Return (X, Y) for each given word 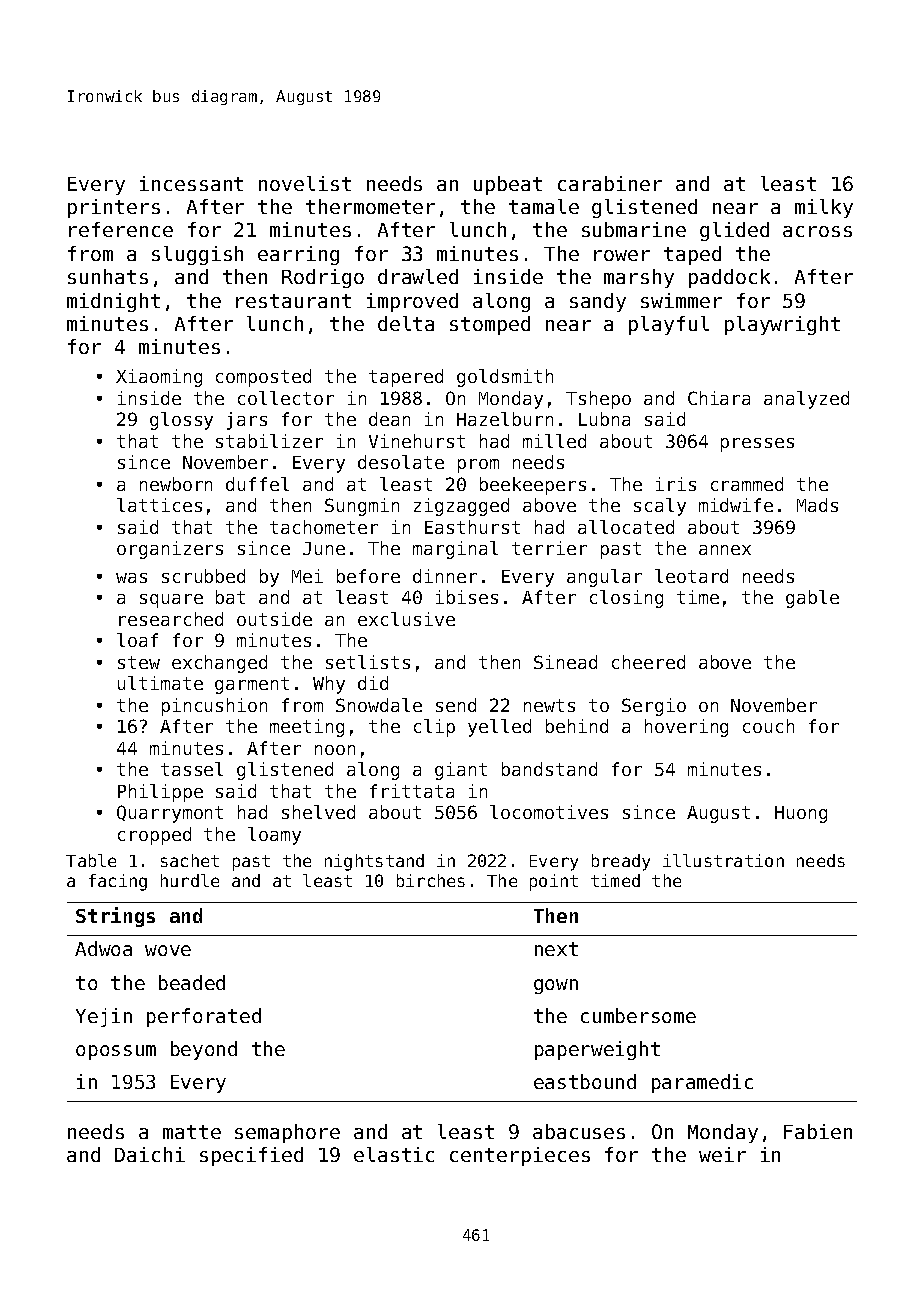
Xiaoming (159, 378)
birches (431, 880)
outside (274, 619)
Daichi (150, 1154)
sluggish (197, 255)
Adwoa (103, 948)
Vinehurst (417, 441)
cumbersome (638, 1015)
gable (812, 599)
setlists (368, 662)
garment (252, 685)
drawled (418, 276)
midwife (736, 505)
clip (434, 728)
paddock (729, 278)
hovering (686, 728)
